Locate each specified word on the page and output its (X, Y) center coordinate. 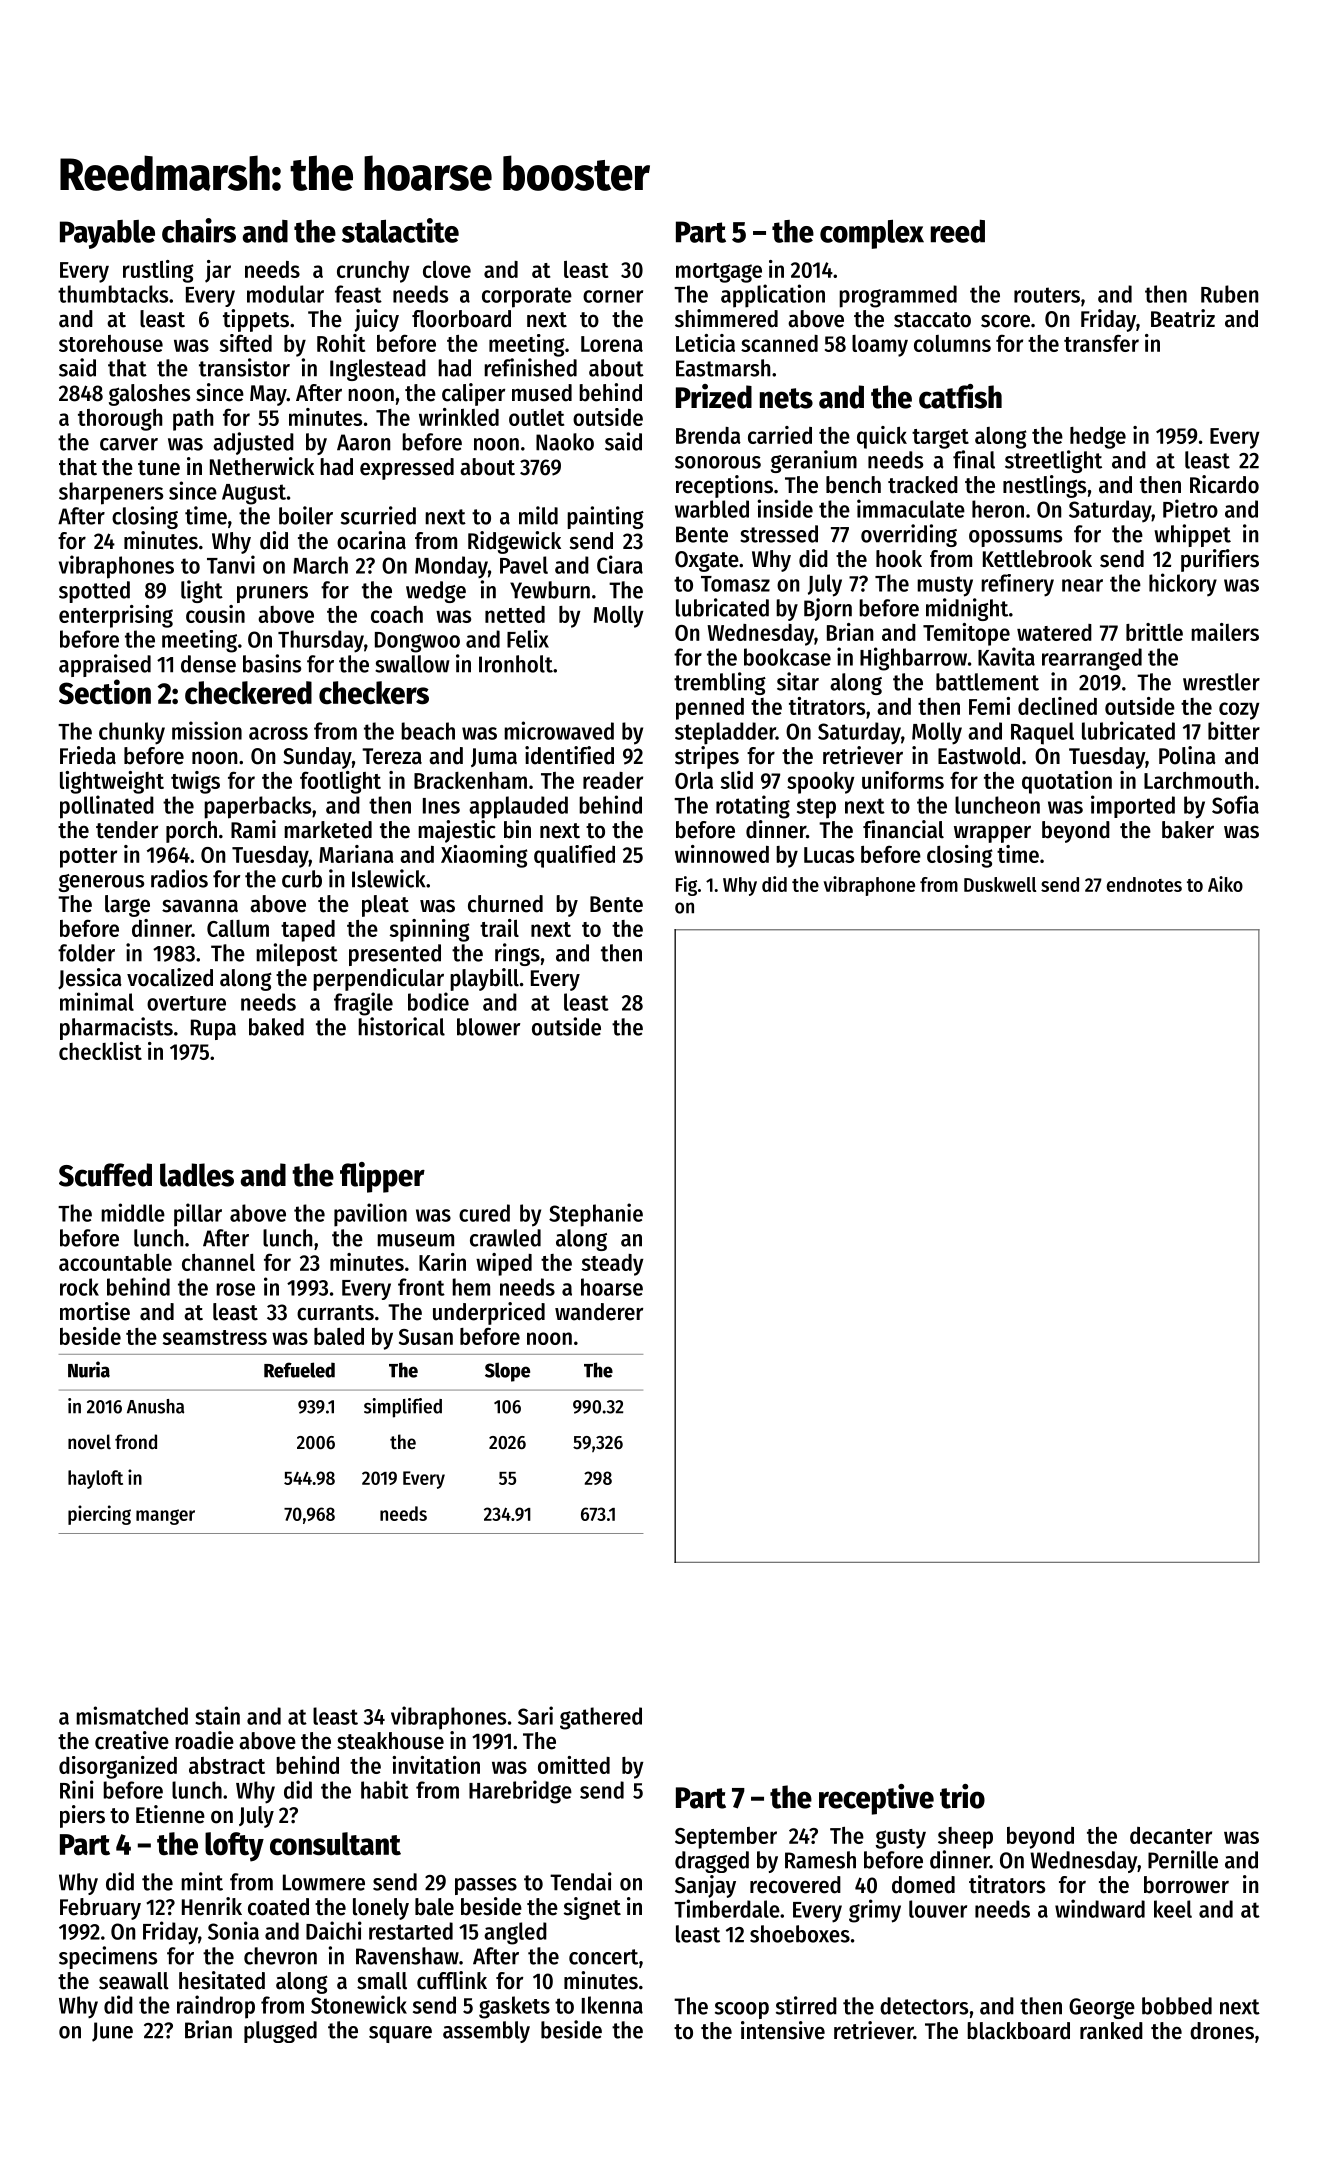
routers (1047, 295)
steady (613, 1265)
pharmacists (116, 1028)
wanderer (599, 1312)
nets (786, 398)
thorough (120, 420)
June (112, 2032)
